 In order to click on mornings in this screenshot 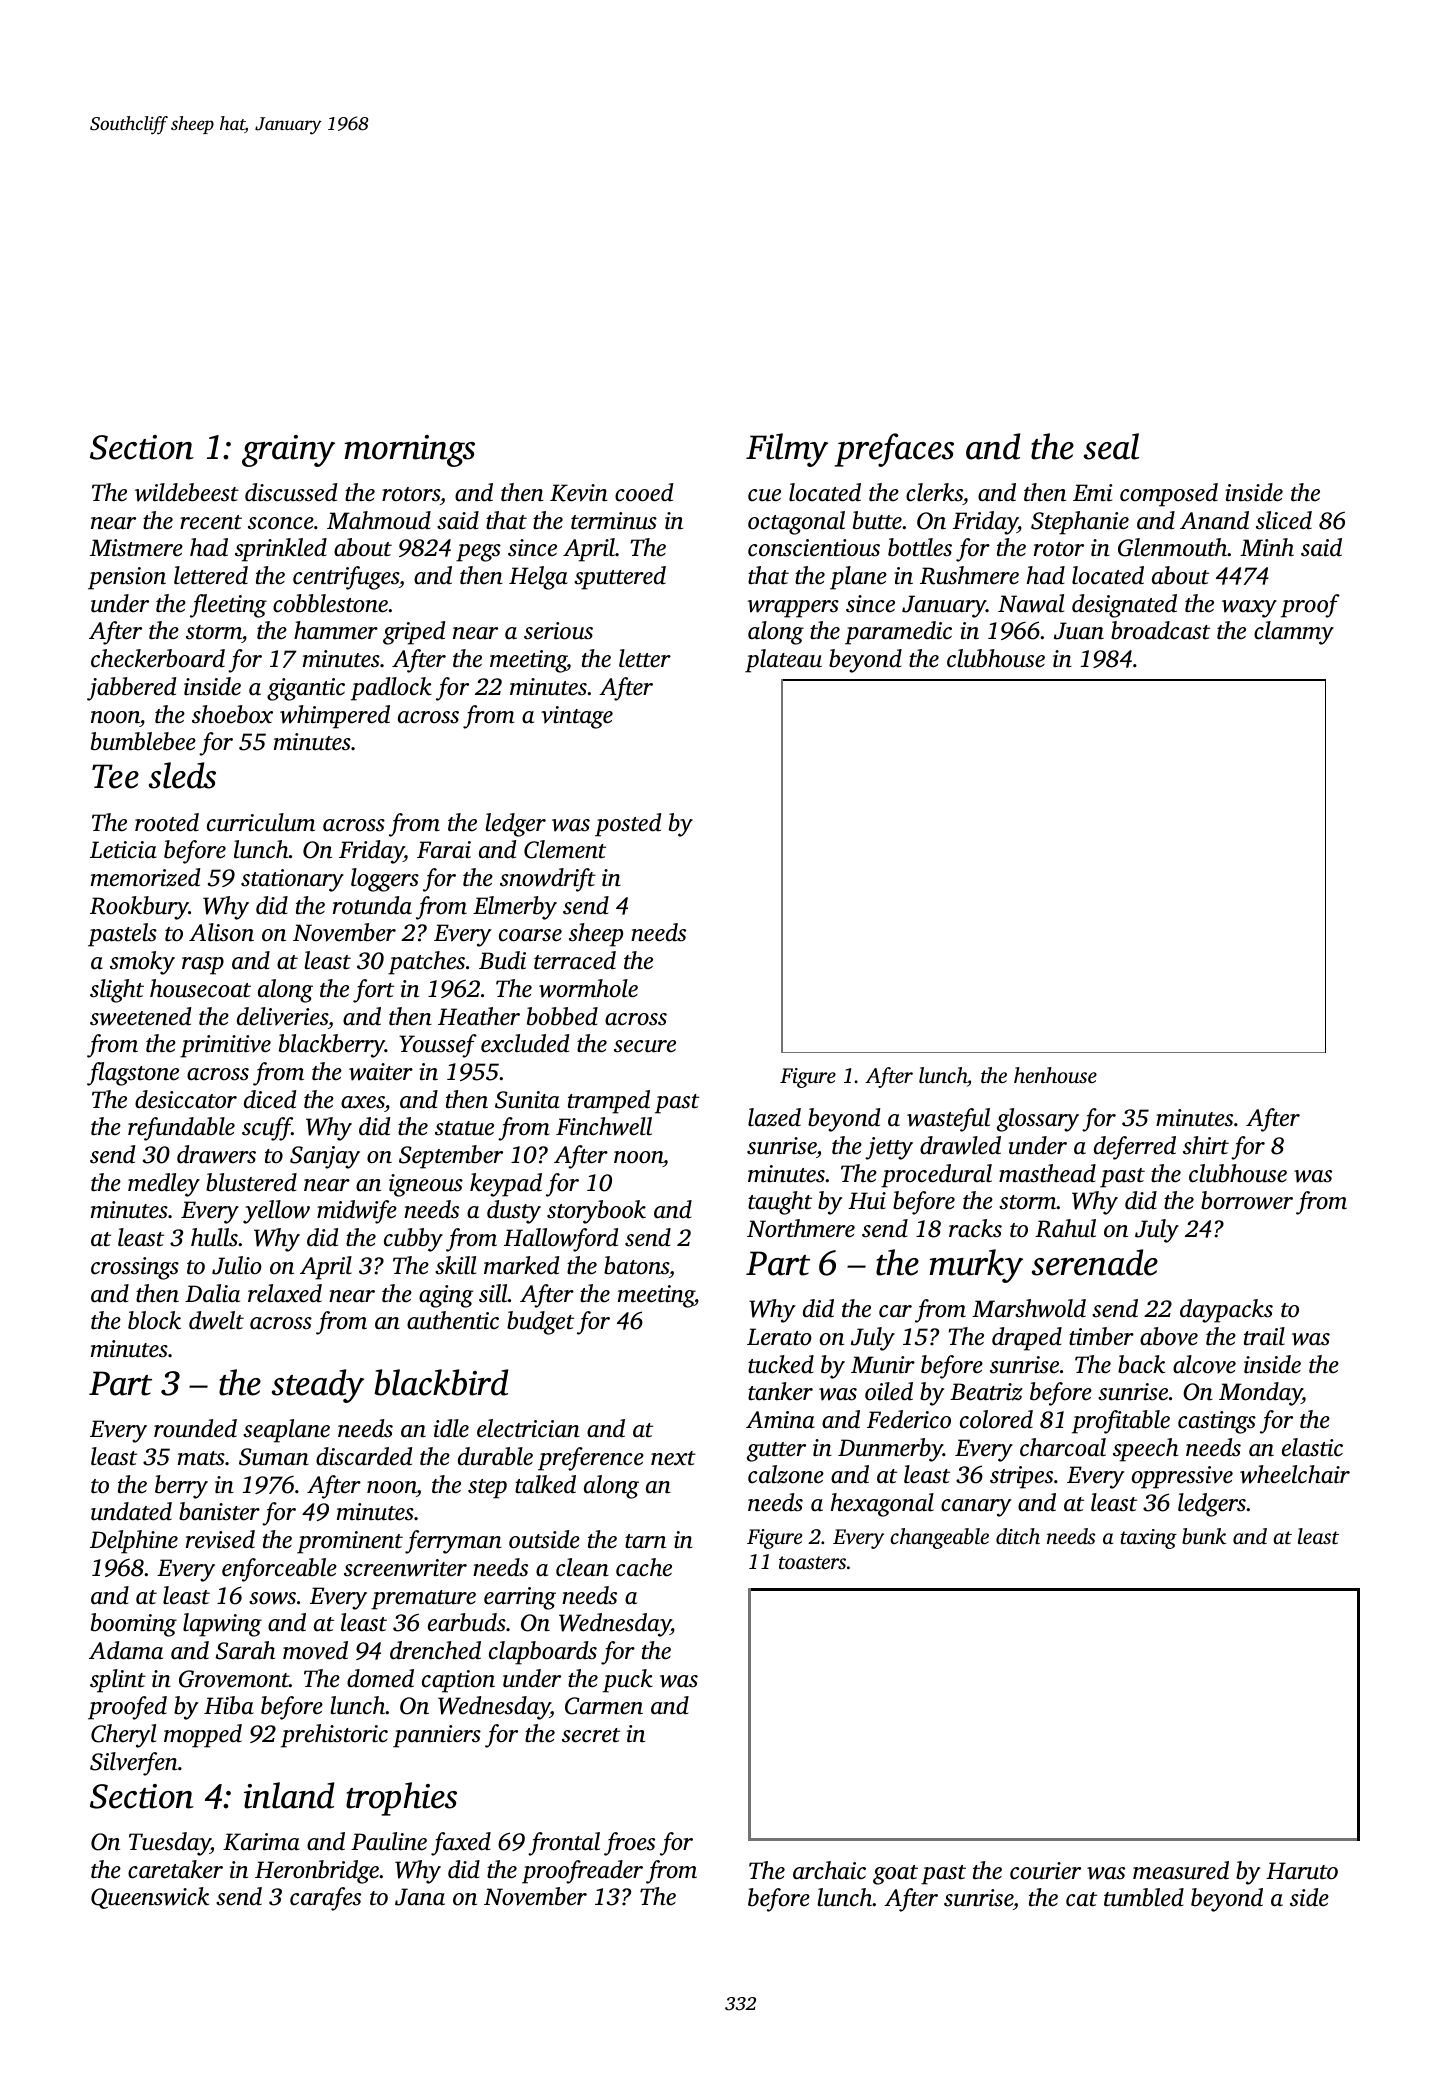, I will do `click(409, 451)`.
